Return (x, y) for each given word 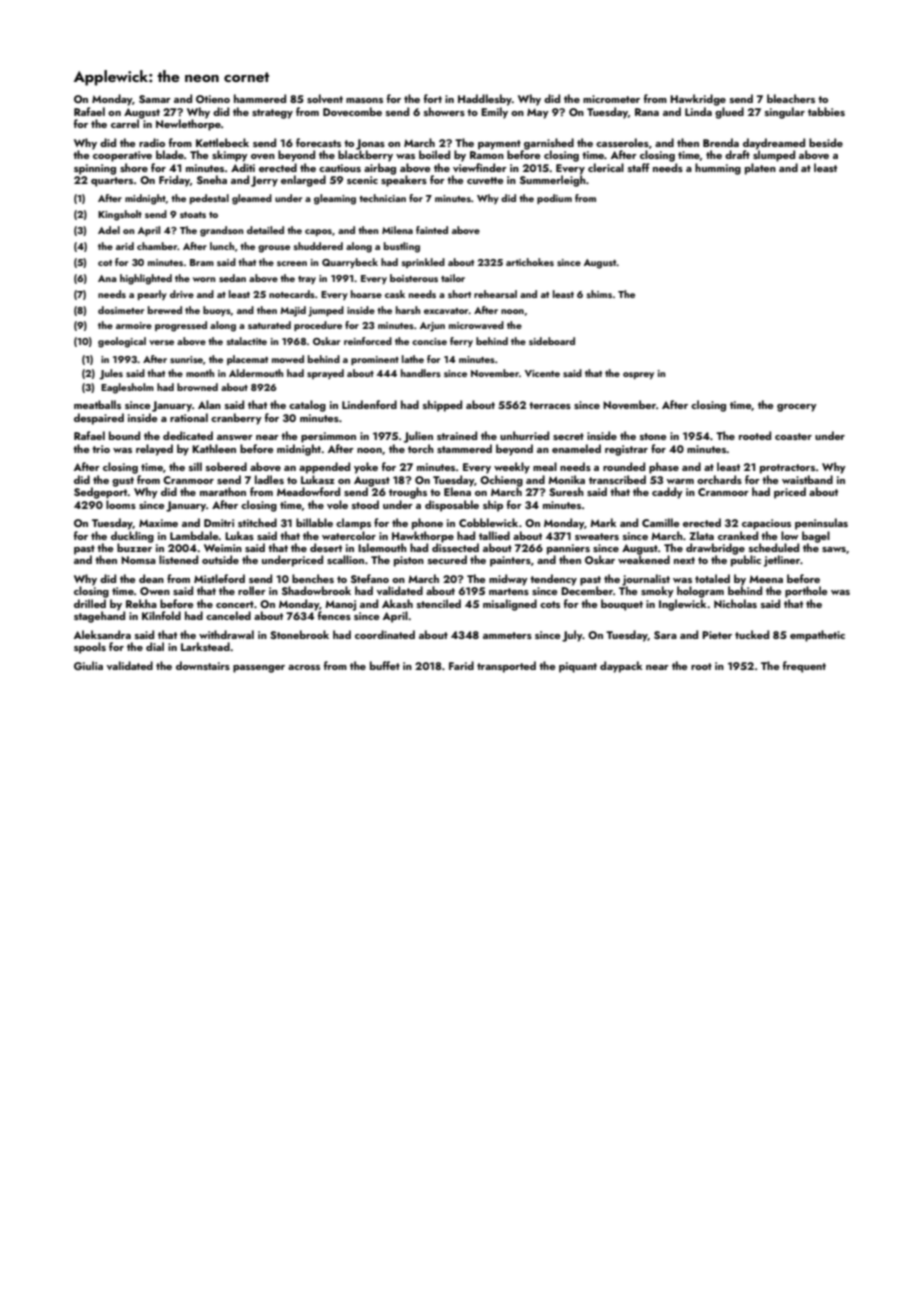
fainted (432, 230)
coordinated (385, 634)
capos (318, 232)
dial (155, 646)
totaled (712, 578)
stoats (193, 215)
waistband (807, 479)
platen (760, 169)
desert (326, 547)
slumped (774, 156)
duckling (132, 537)
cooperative (122, 156)
